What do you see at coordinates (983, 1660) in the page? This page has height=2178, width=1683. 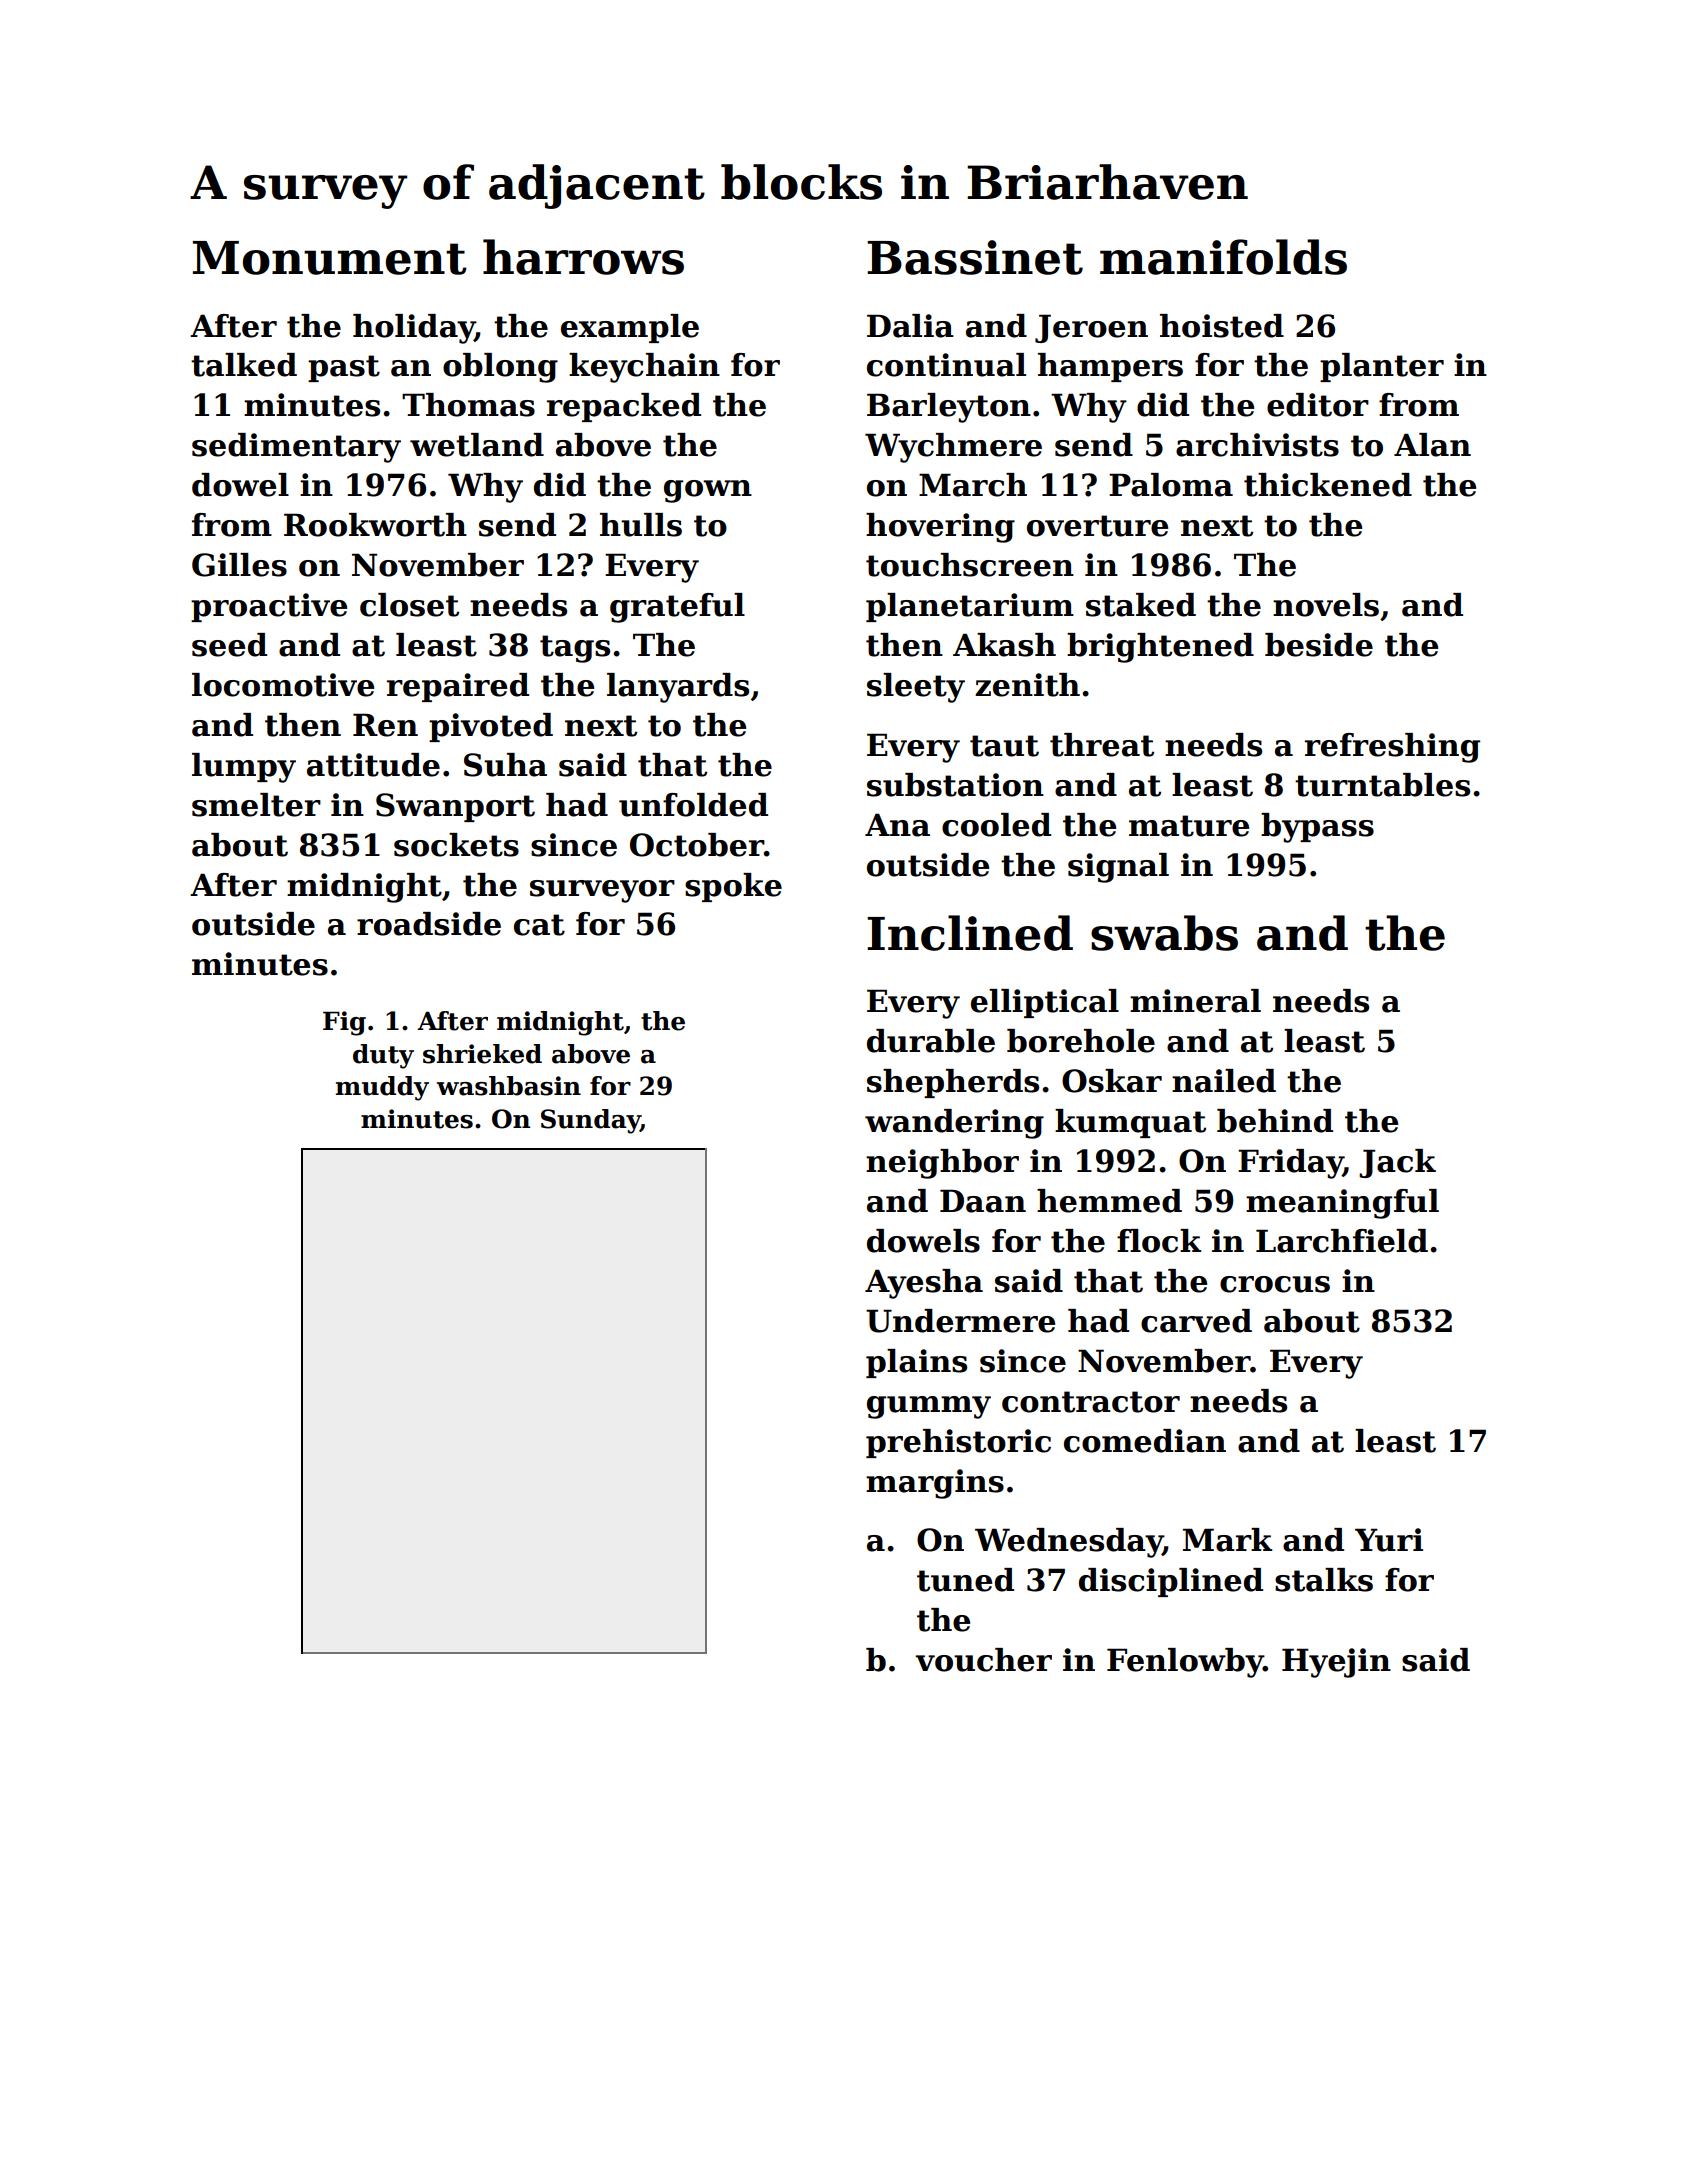 I see `voucher` at bounding box center [983, 1660].
